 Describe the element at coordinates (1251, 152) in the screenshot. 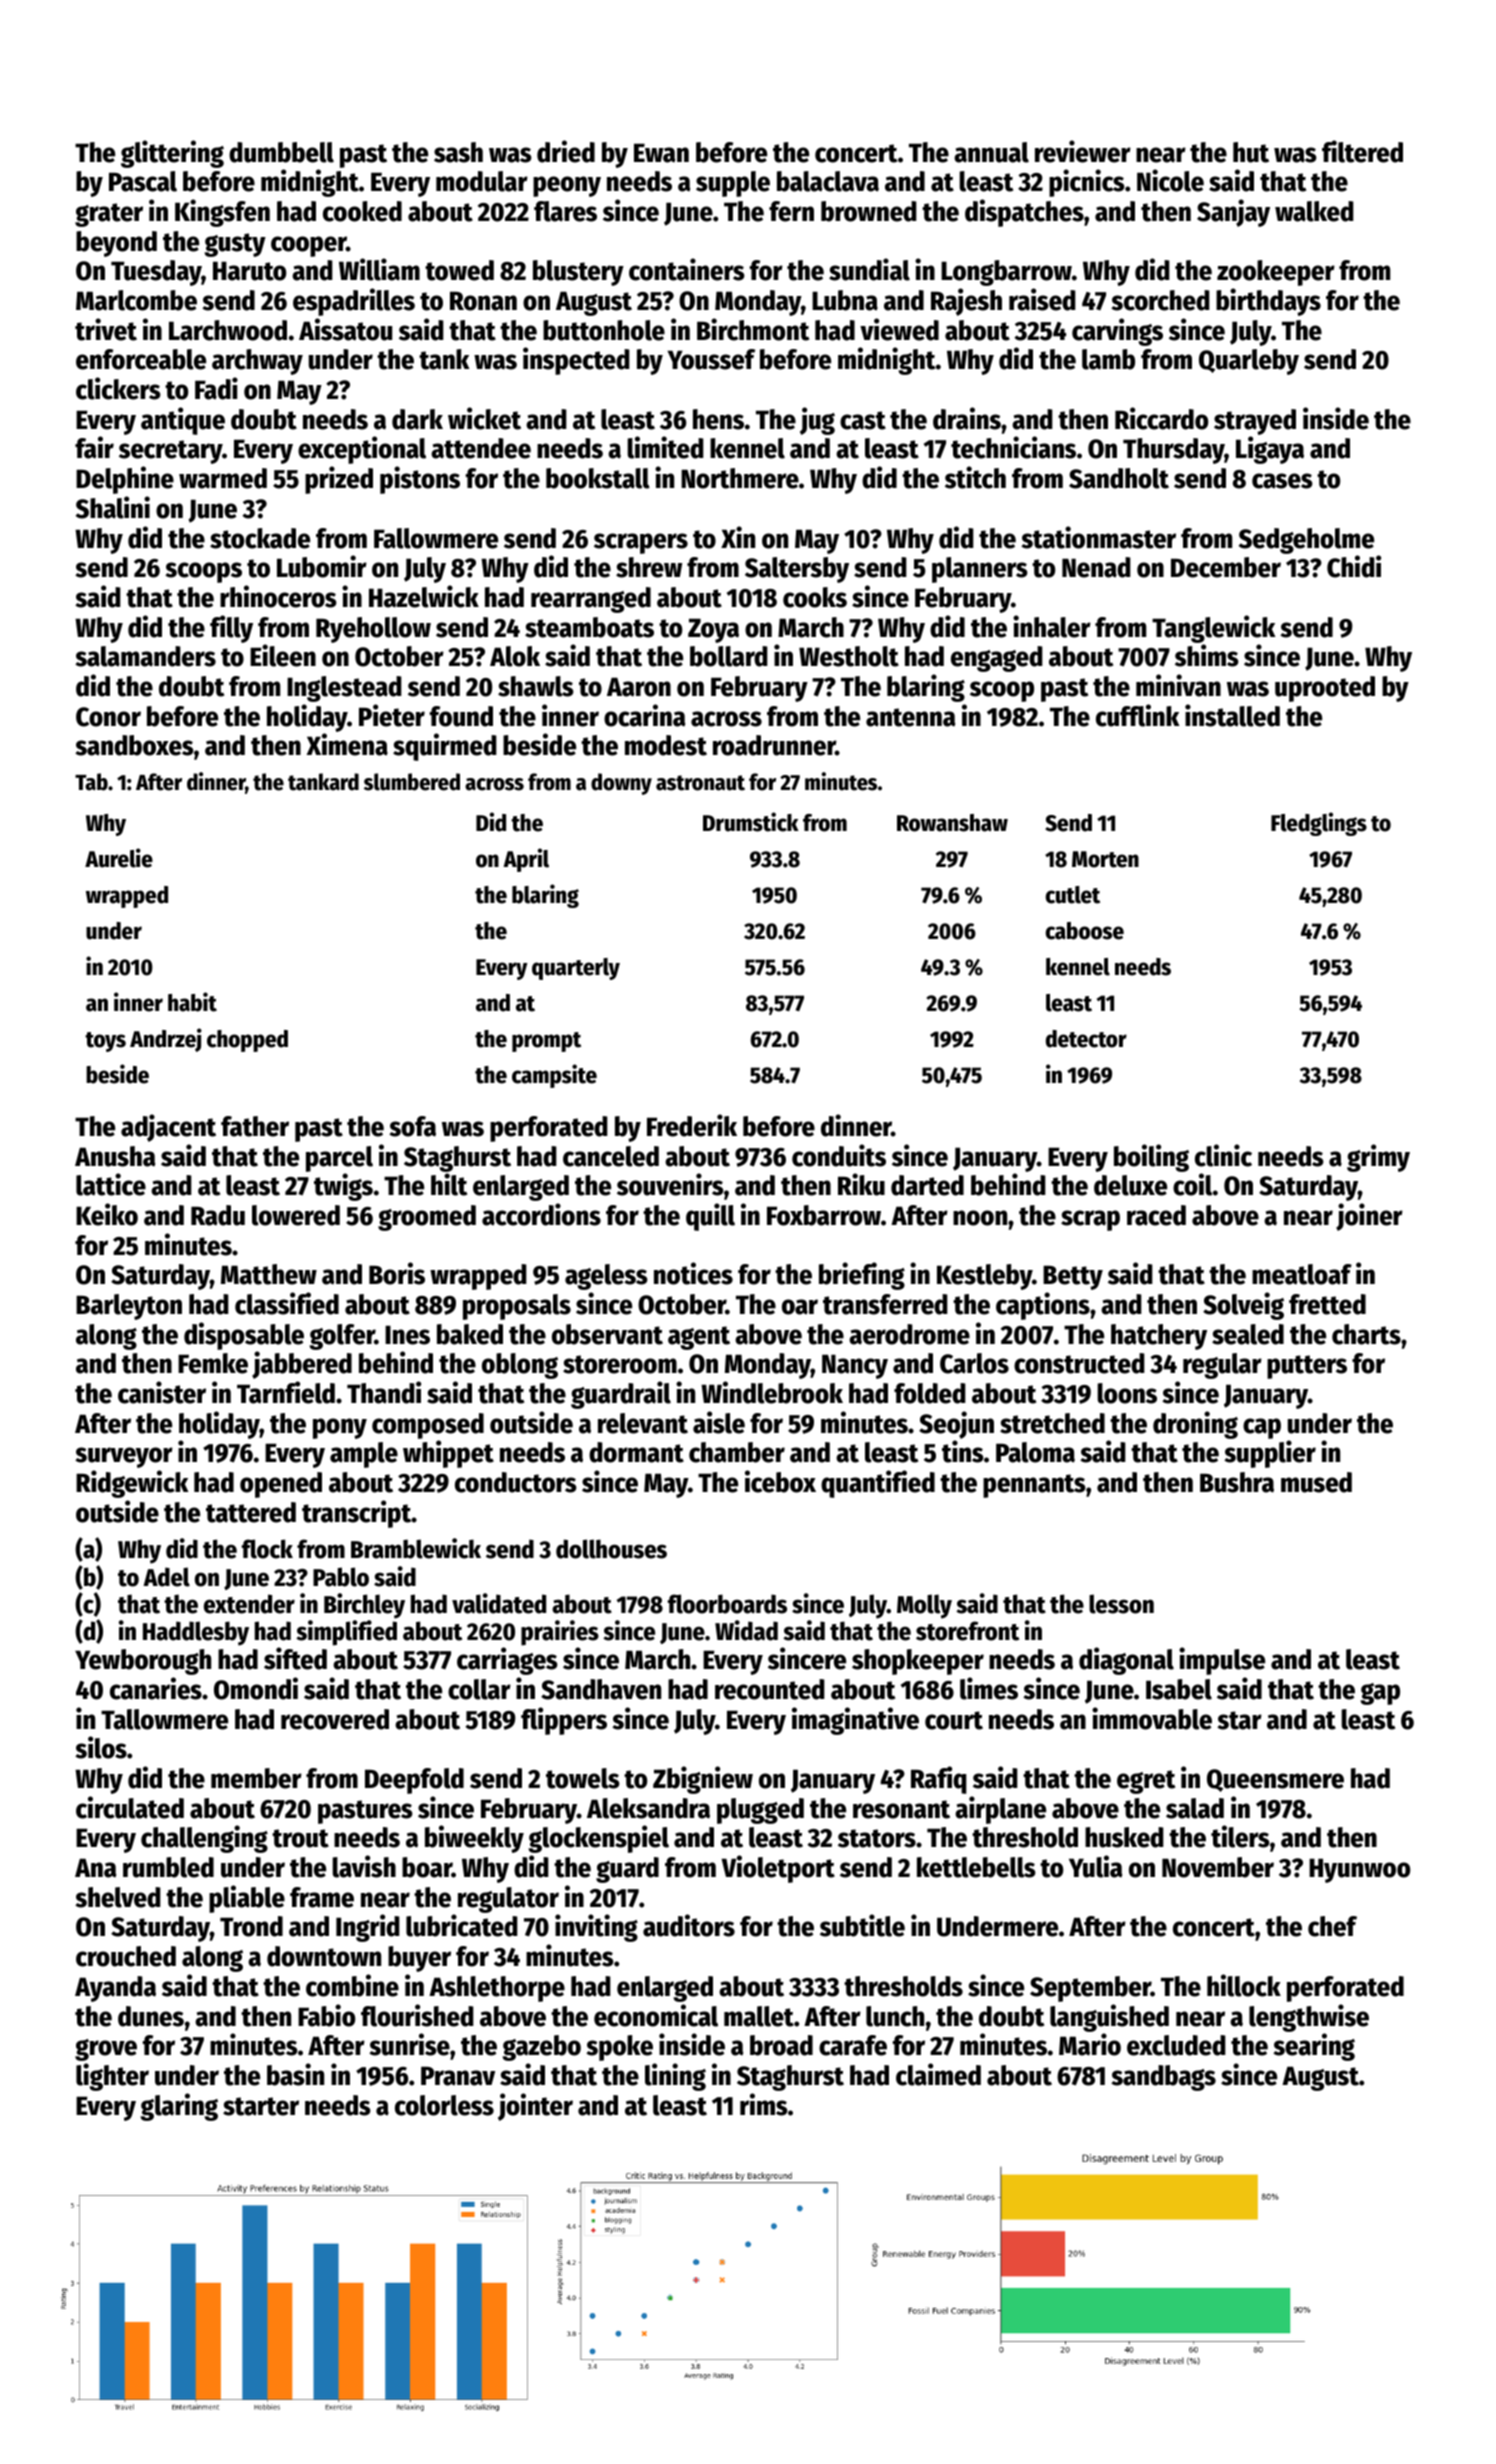

I see `hut` at that location.
